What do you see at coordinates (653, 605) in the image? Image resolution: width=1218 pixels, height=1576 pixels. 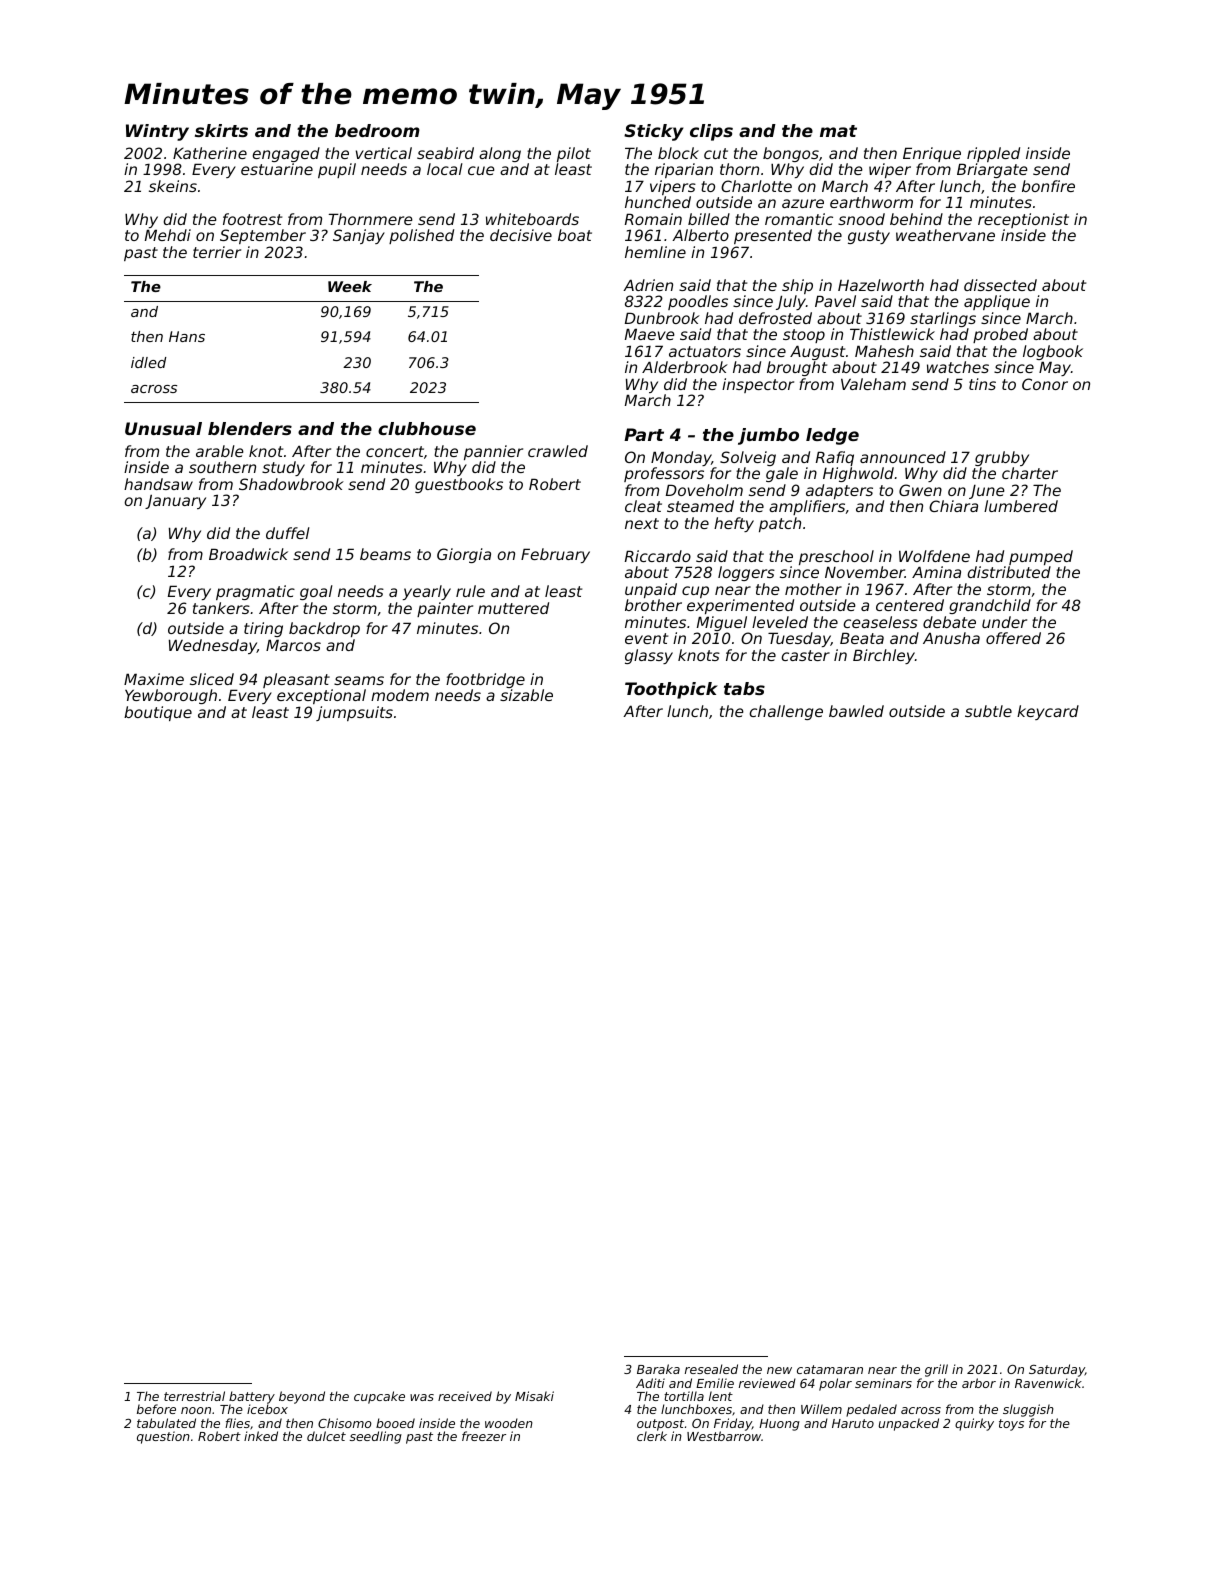 I see `brother` at bounding box center [653, 605].
